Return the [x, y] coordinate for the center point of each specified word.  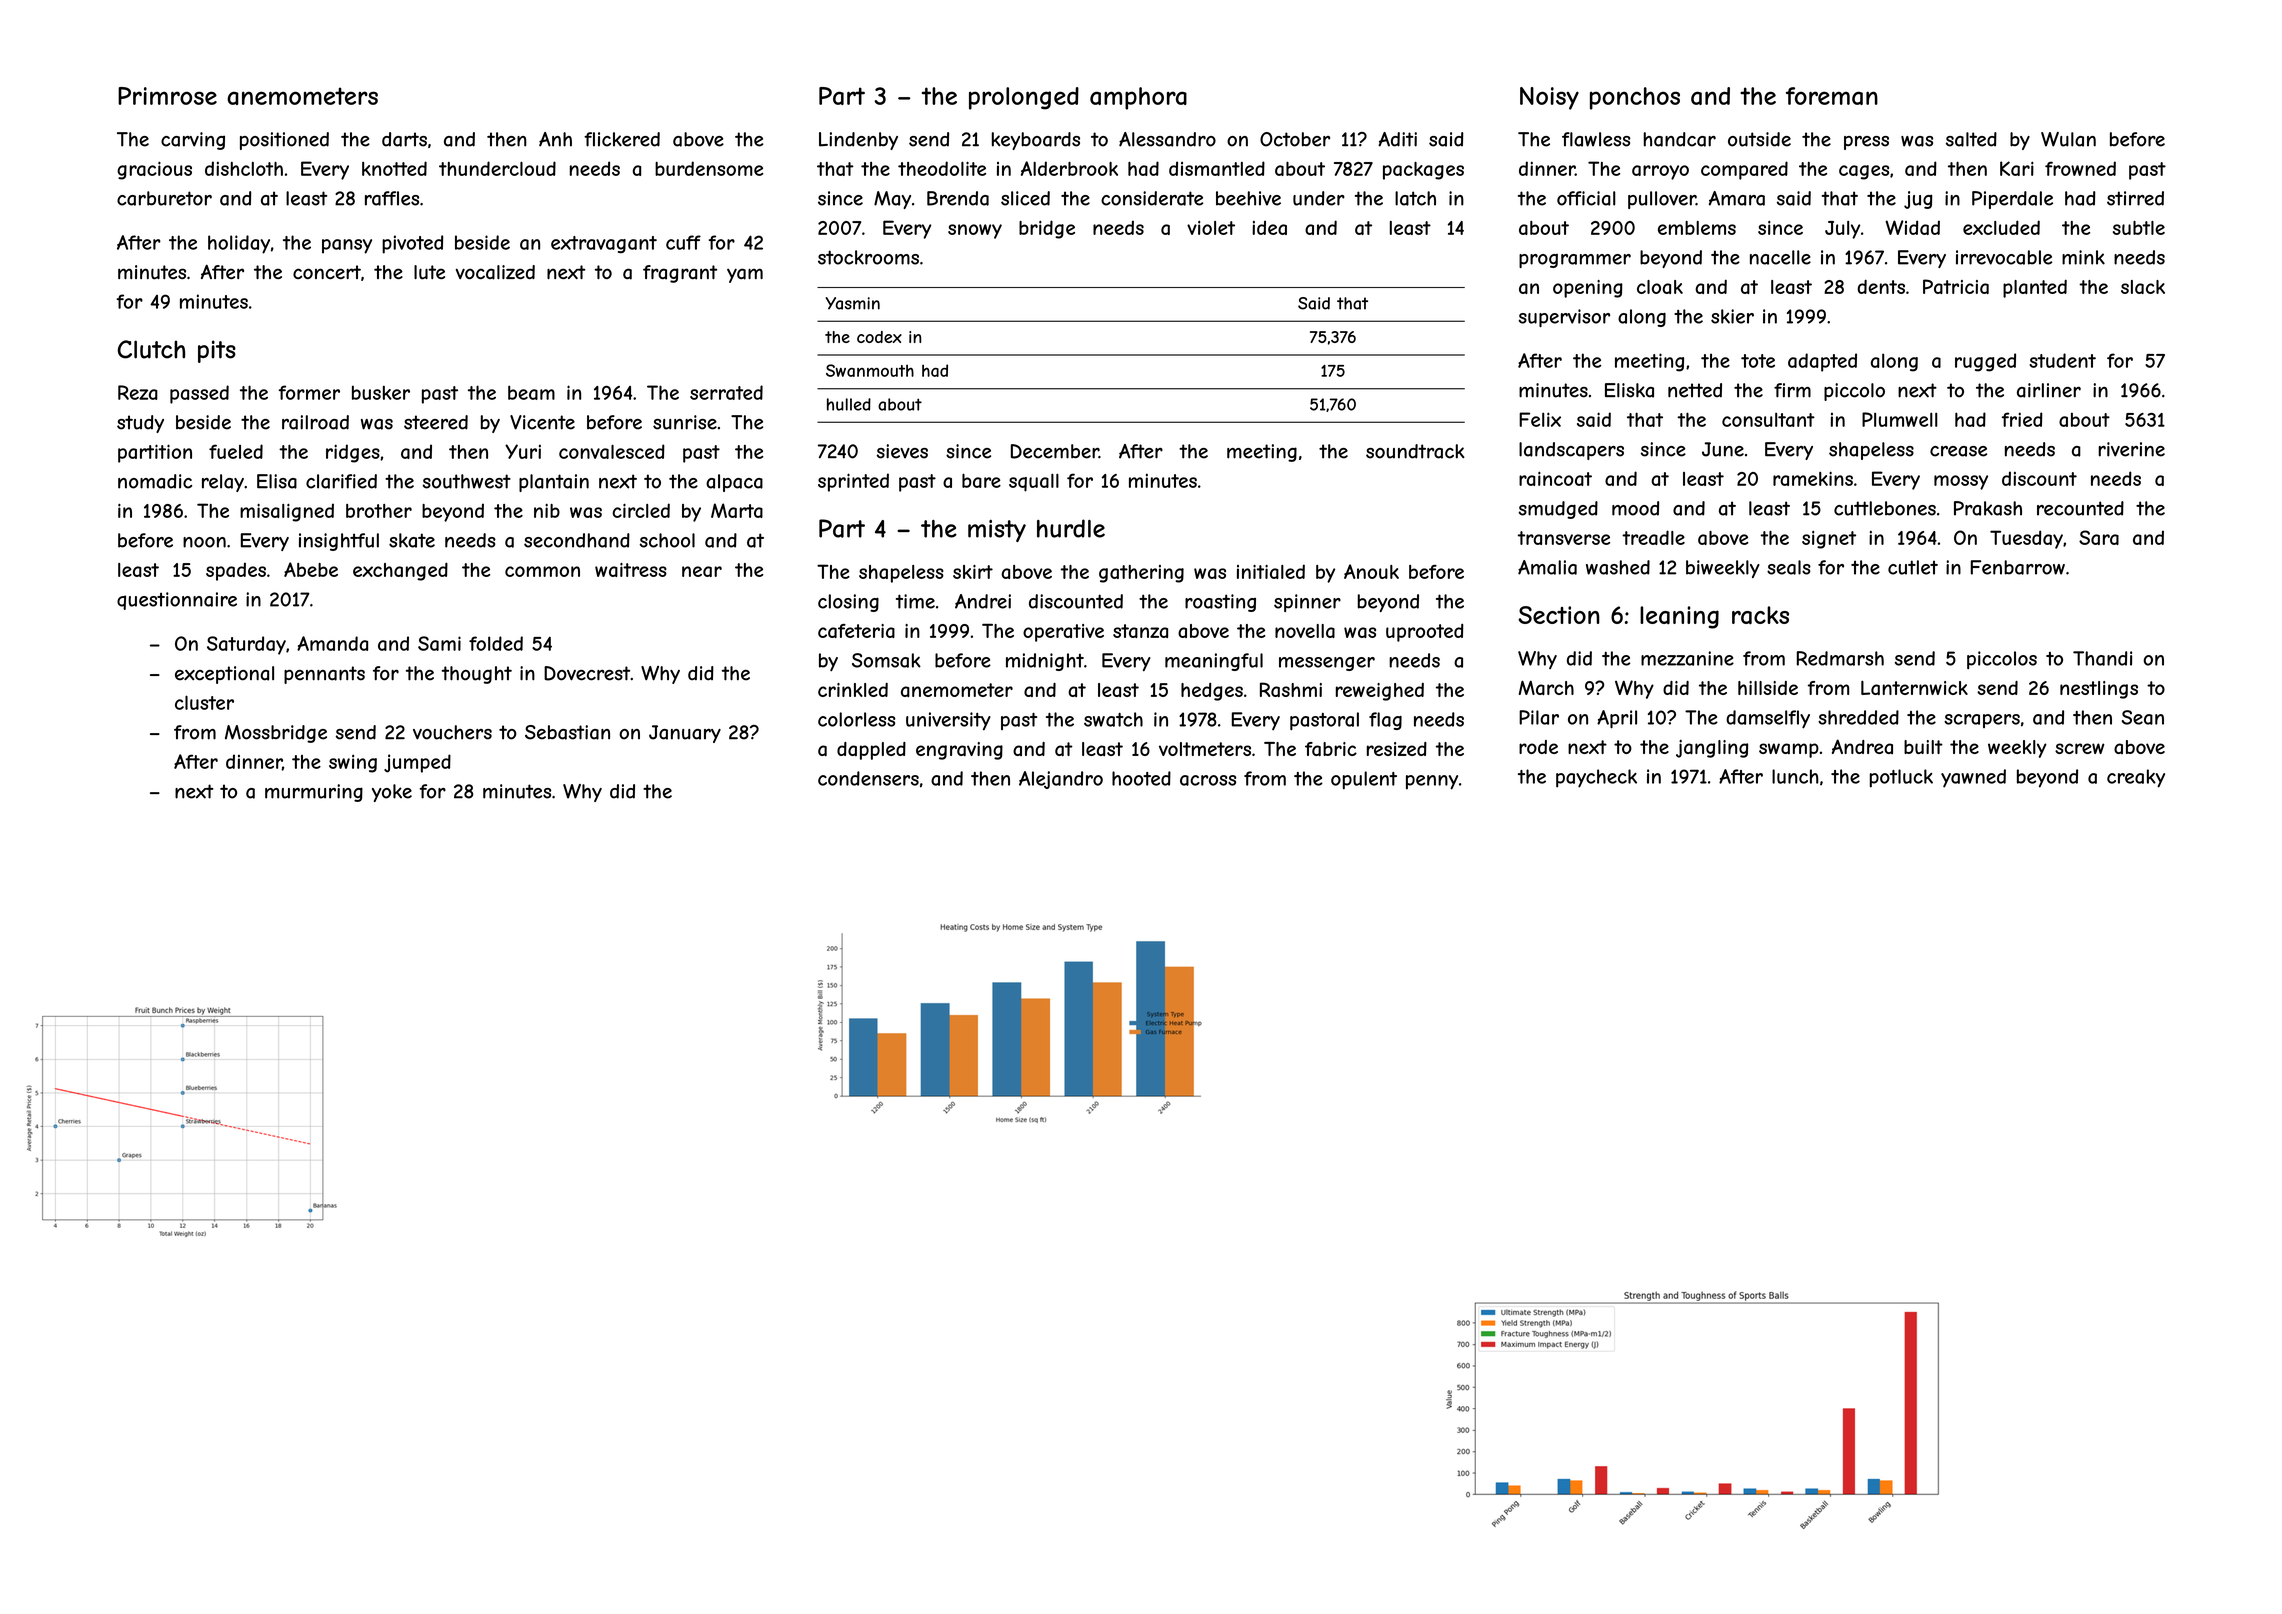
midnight [1045, 662]
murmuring [314, 793]
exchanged [400, 571]
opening [1588, 289]
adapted [1822, 362]
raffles [392, 198]
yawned [1973, 778]
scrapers [1982, 721]
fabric [1331, 749]
